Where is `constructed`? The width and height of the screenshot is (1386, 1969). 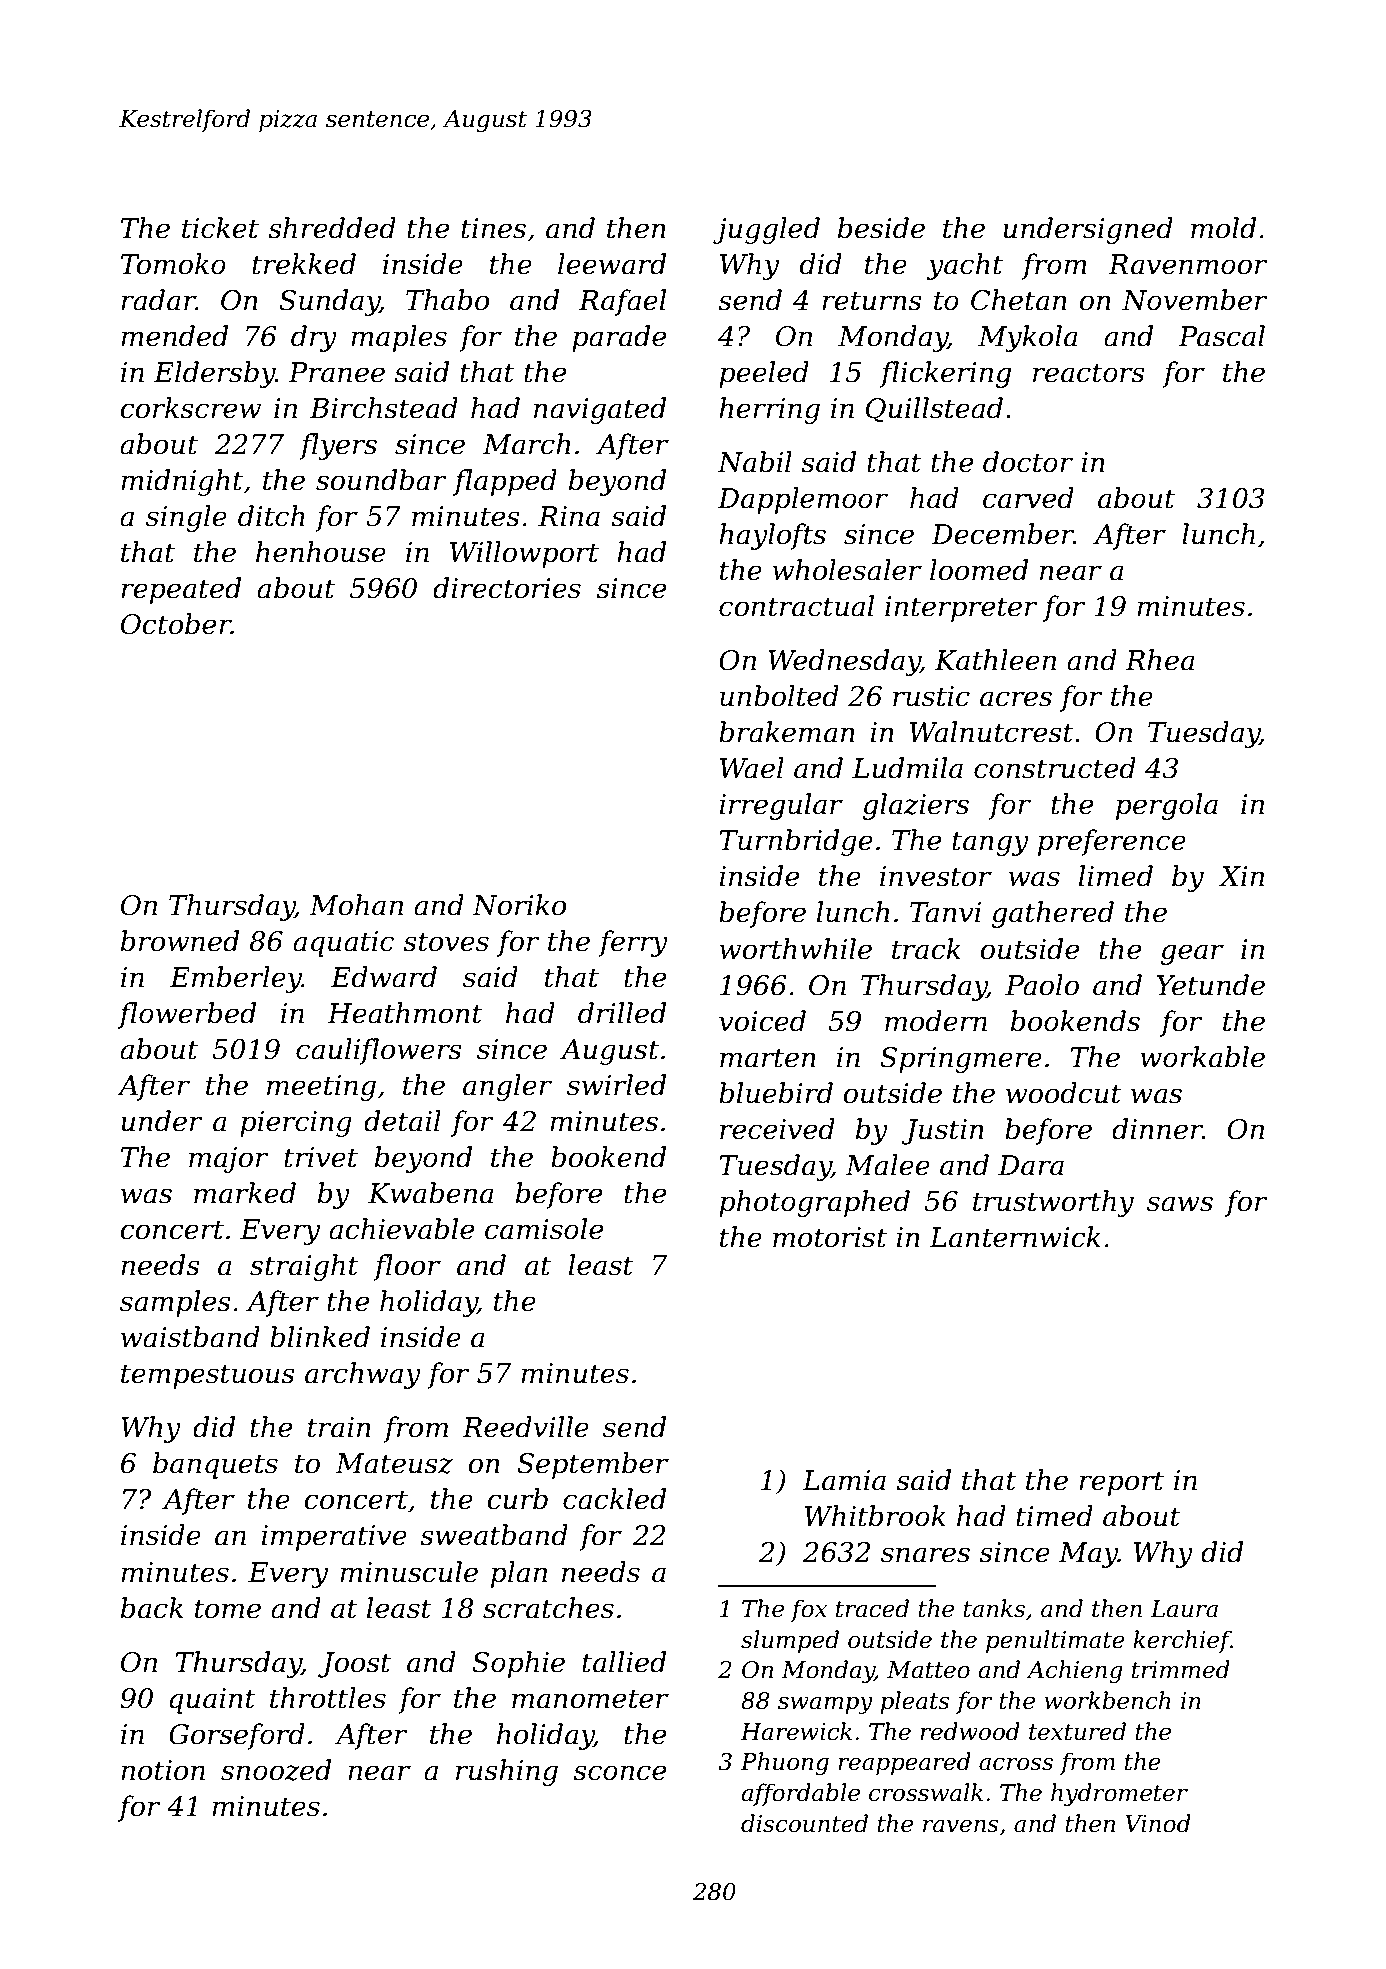
constructed is located at coordinates (1055, 768).
